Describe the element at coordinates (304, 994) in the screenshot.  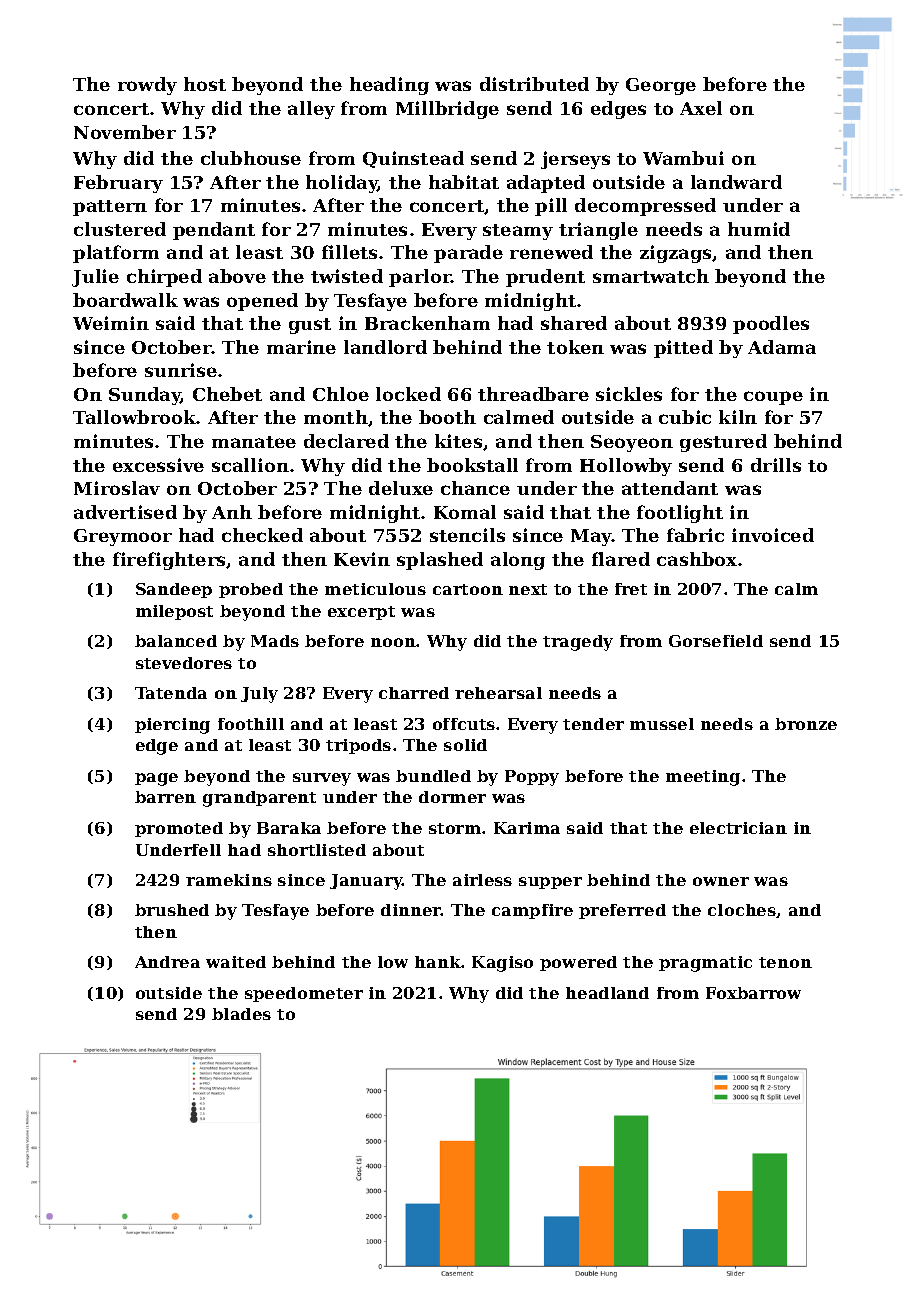
I see `speedometer` at that location.
